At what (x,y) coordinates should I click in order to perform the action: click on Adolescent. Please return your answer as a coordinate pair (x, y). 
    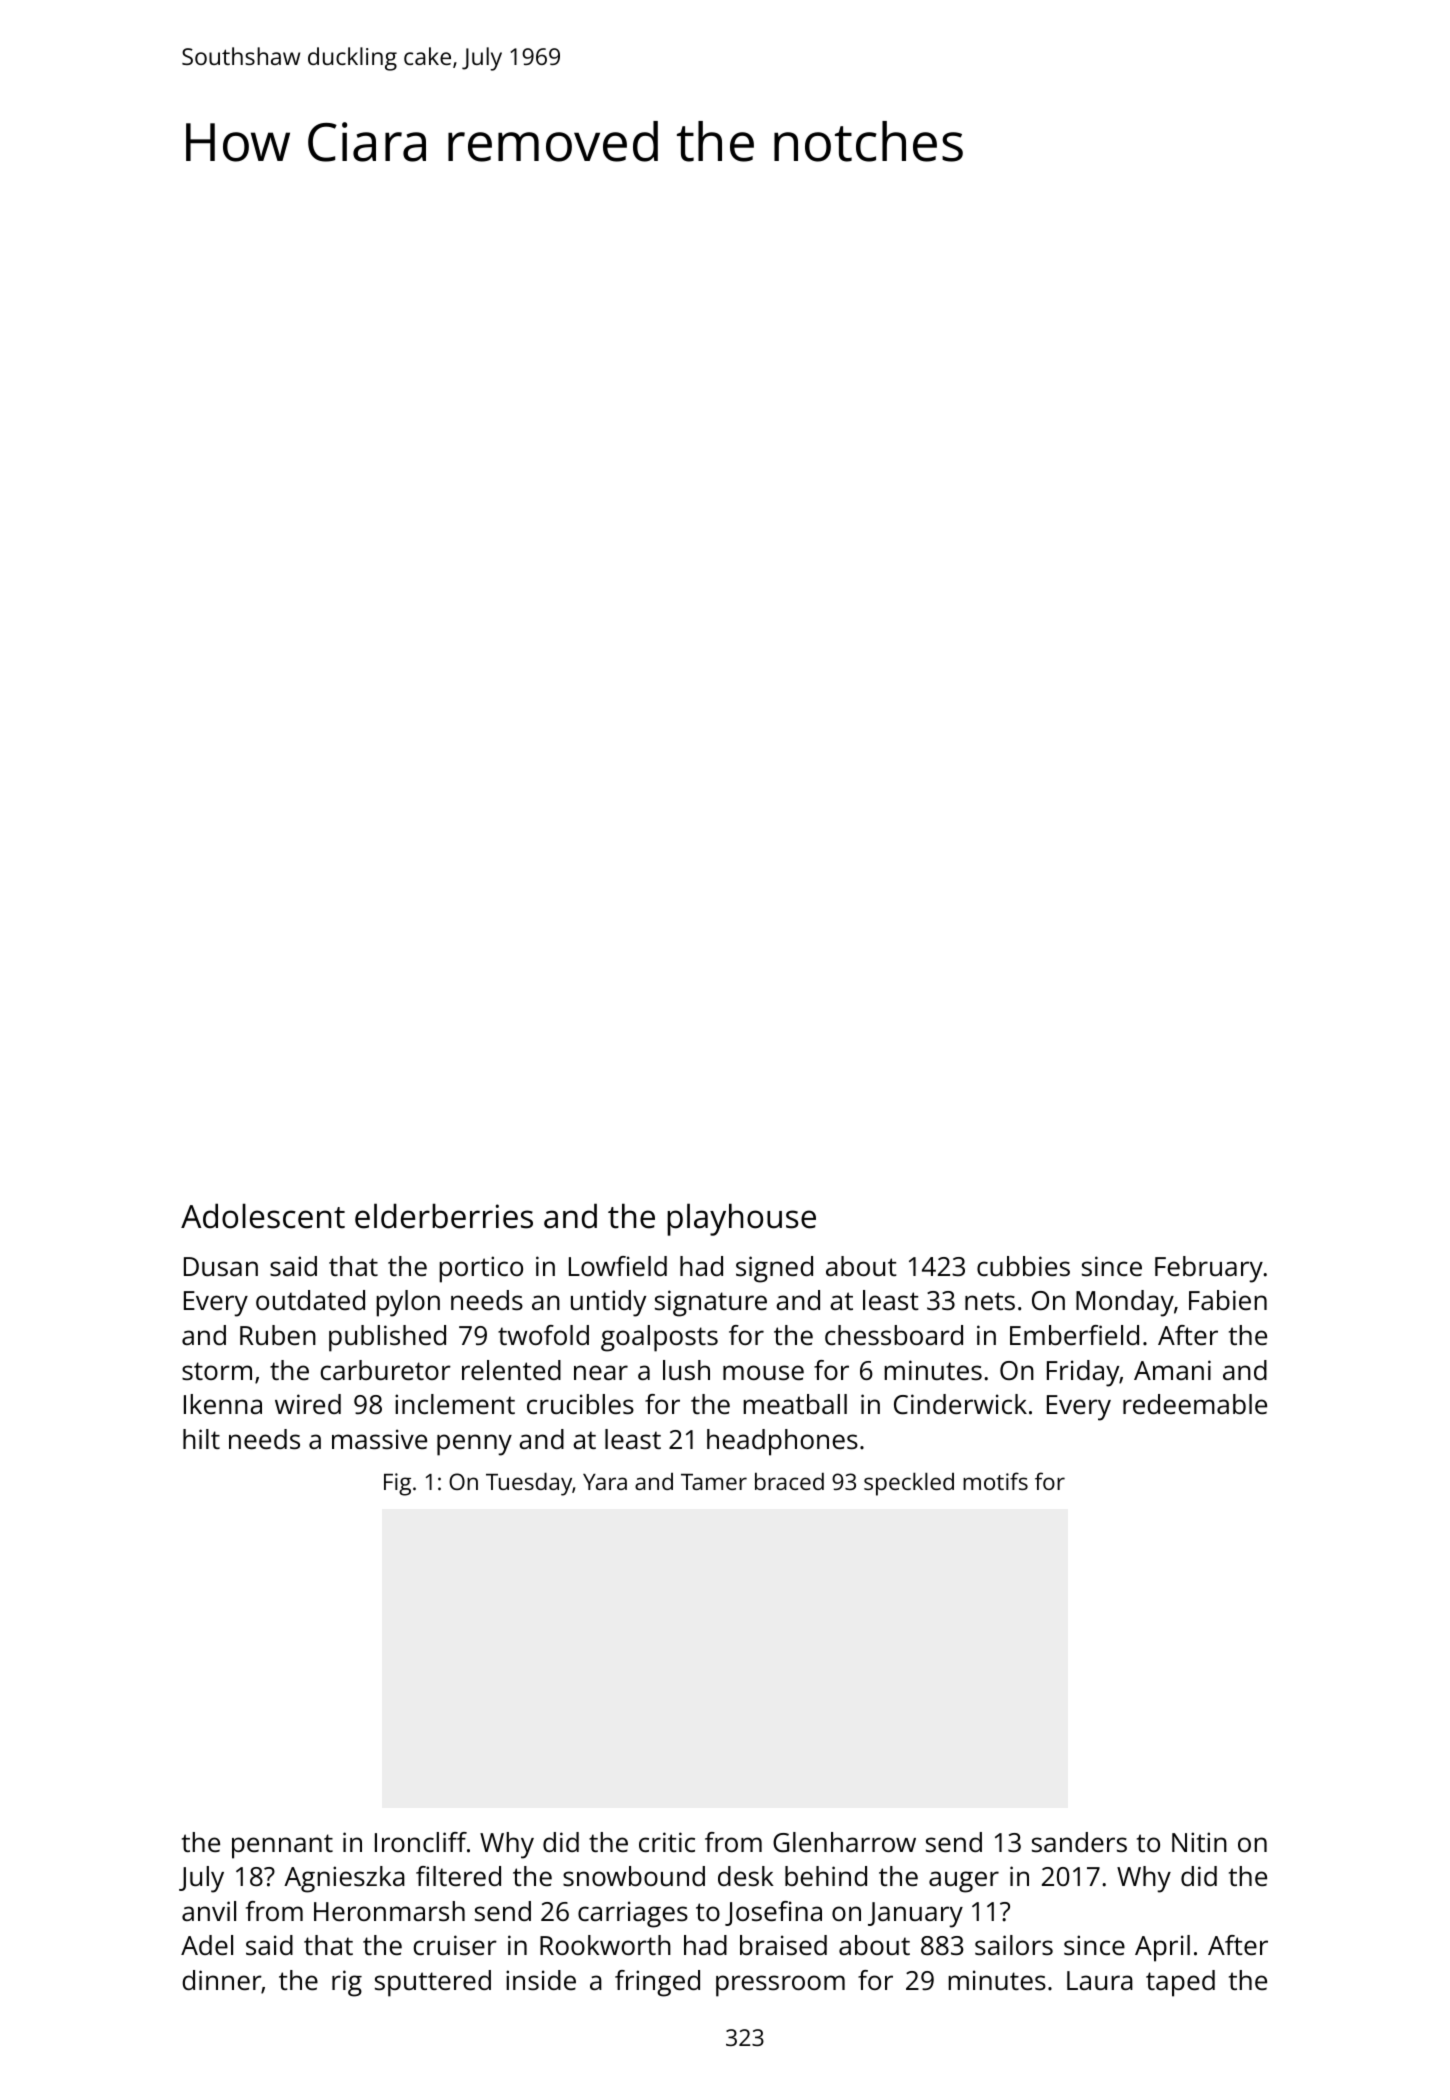
    Looking at the image, I should click on (263, 1216).
